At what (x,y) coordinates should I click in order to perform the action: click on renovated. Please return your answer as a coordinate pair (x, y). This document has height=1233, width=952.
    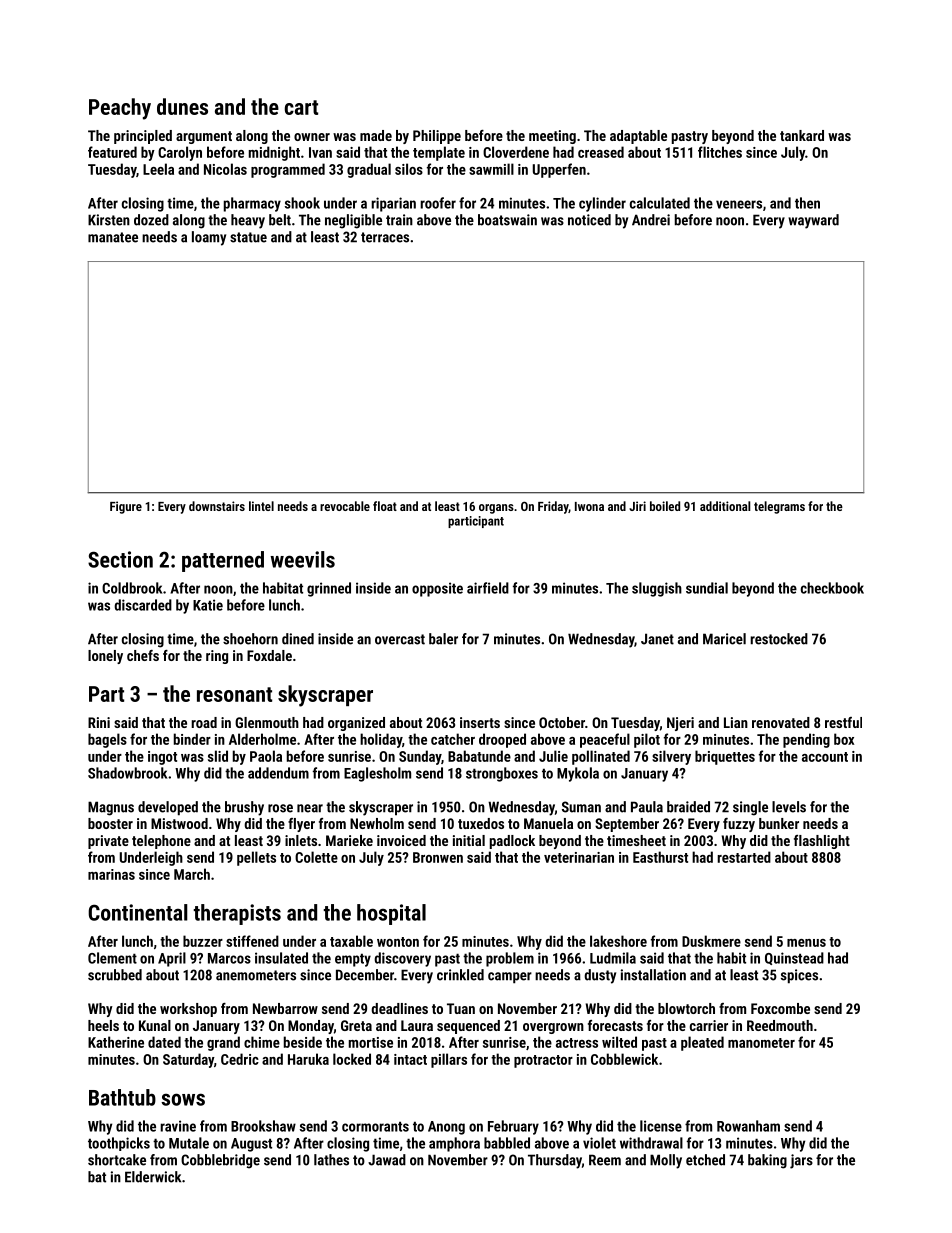
    Looking at the image, I should click on (781, 722).
